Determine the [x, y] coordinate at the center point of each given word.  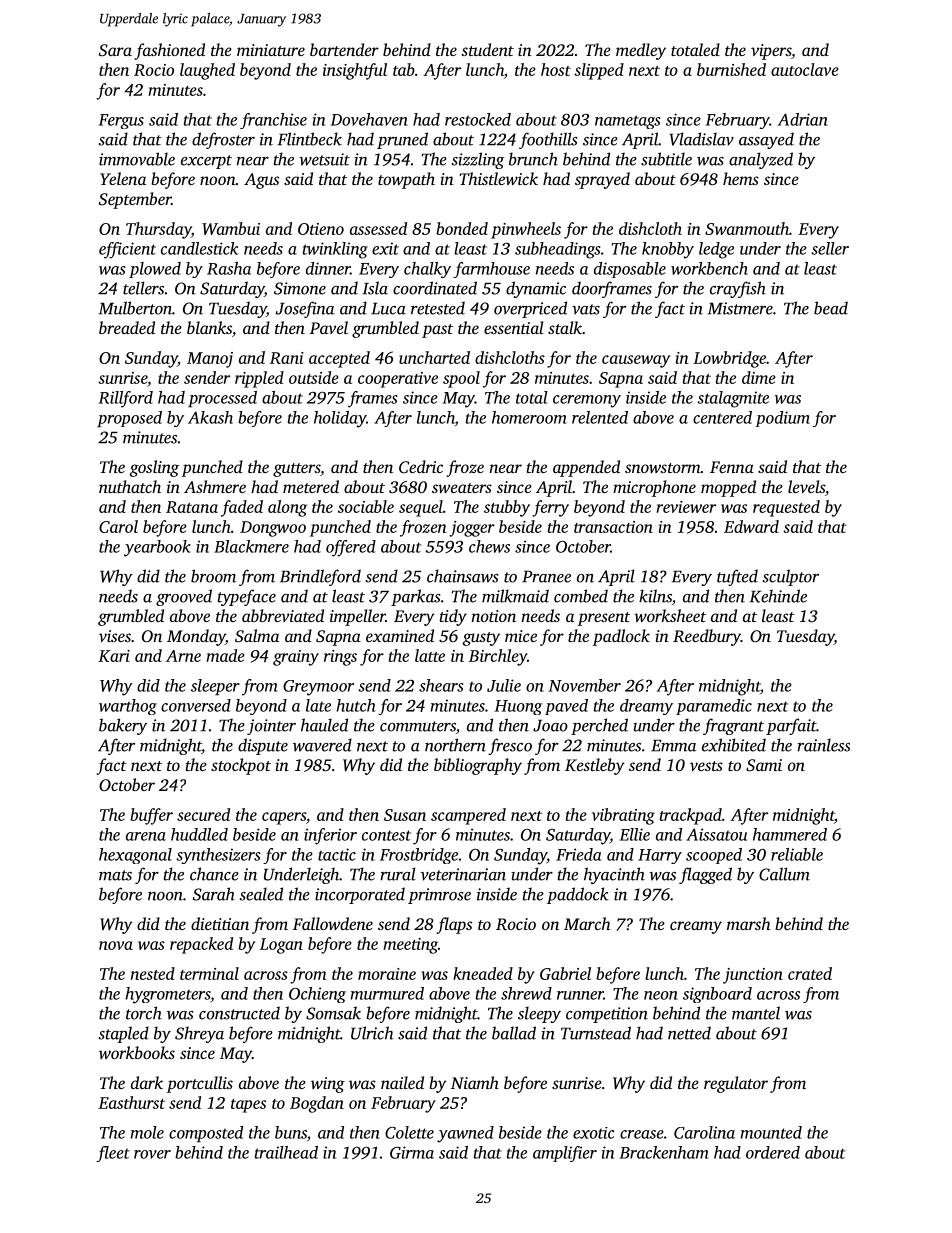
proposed [129, 419]
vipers [771, 52]
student [487, 49]
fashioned [170, 51]
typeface [247, 597]
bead [831, 308]
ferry [550, 508]
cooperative [398, 380]
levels [806, 486]
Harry [660, 856]
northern [455, 745]
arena [146, 836]
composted [206, 1134]
